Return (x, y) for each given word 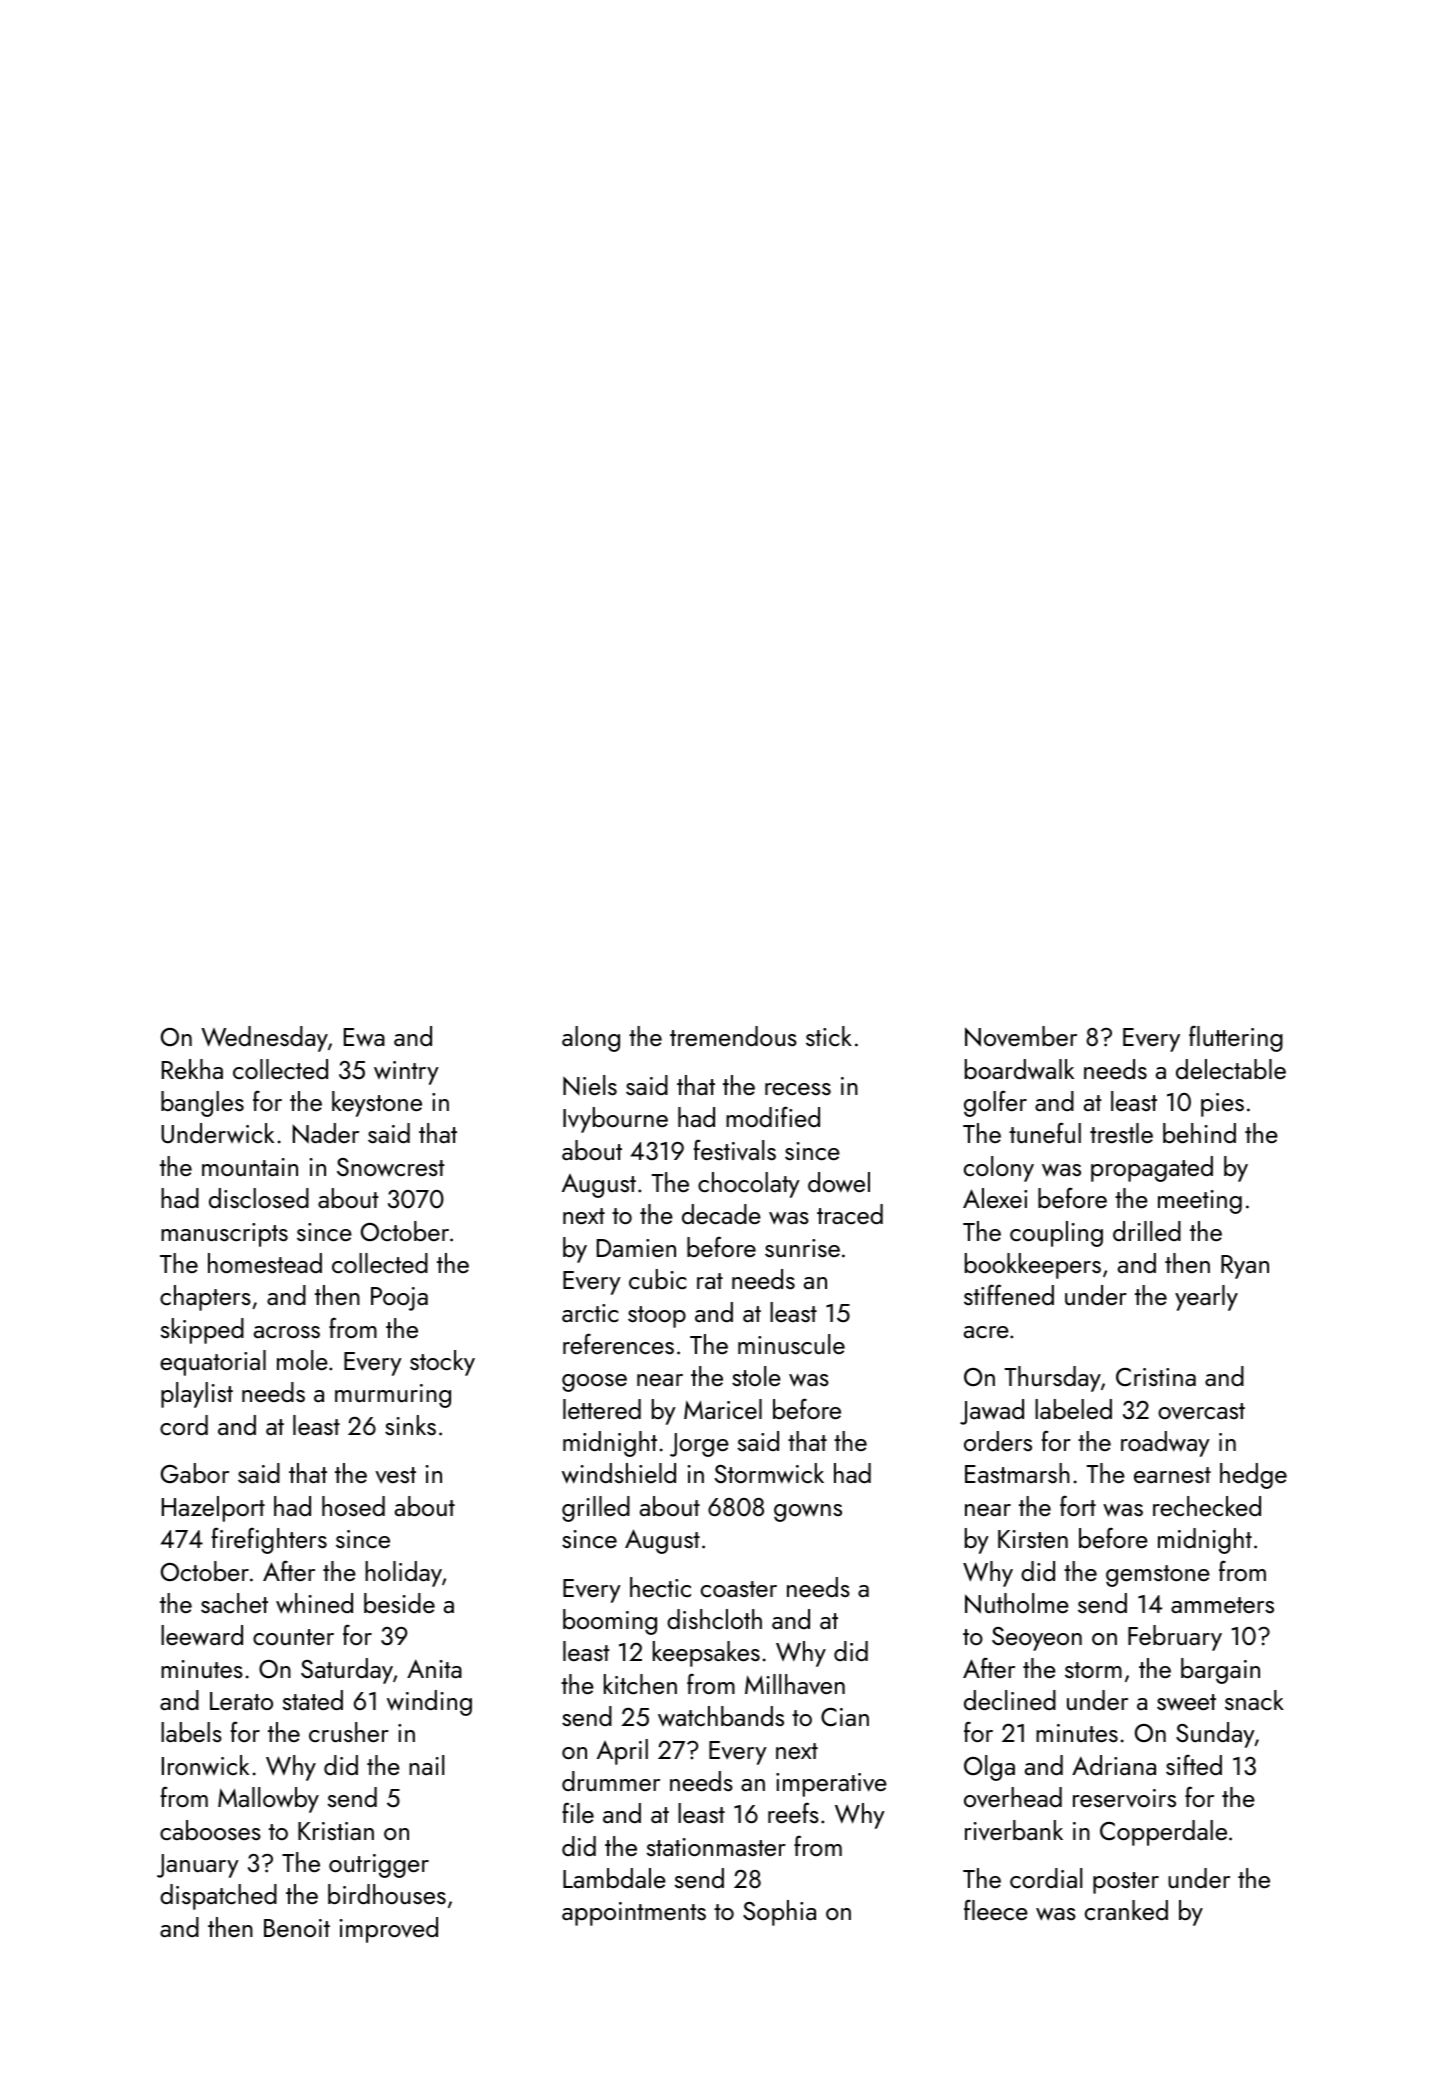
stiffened (1009, 1294)
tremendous (733, 1036)
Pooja (399, 1299)
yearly (1206, 1298)
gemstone (1158, 1576)
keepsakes (706, 1654)
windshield (619, 1473)
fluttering (1236, 1038)
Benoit (297, 1928)
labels (191, 1732)
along (591, 1039)
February (1175, 1638)
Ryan (1245, 1267)
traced (850, 1214)
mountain (250, 1167)
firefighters (269, 1540)
